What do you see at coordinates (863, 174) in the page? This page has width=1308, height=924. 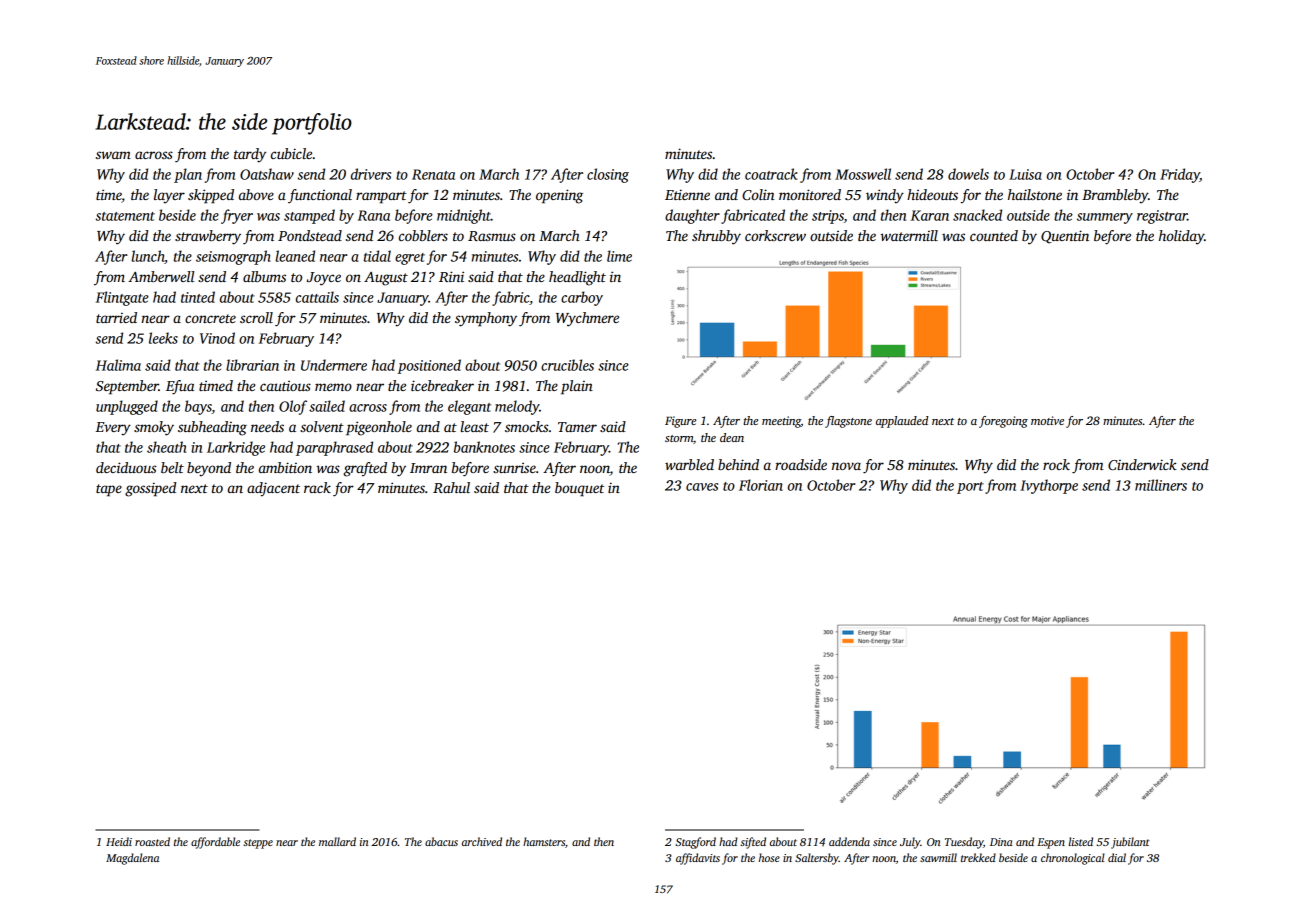 I see `Mosswell` at bounding box center [863, 174].
